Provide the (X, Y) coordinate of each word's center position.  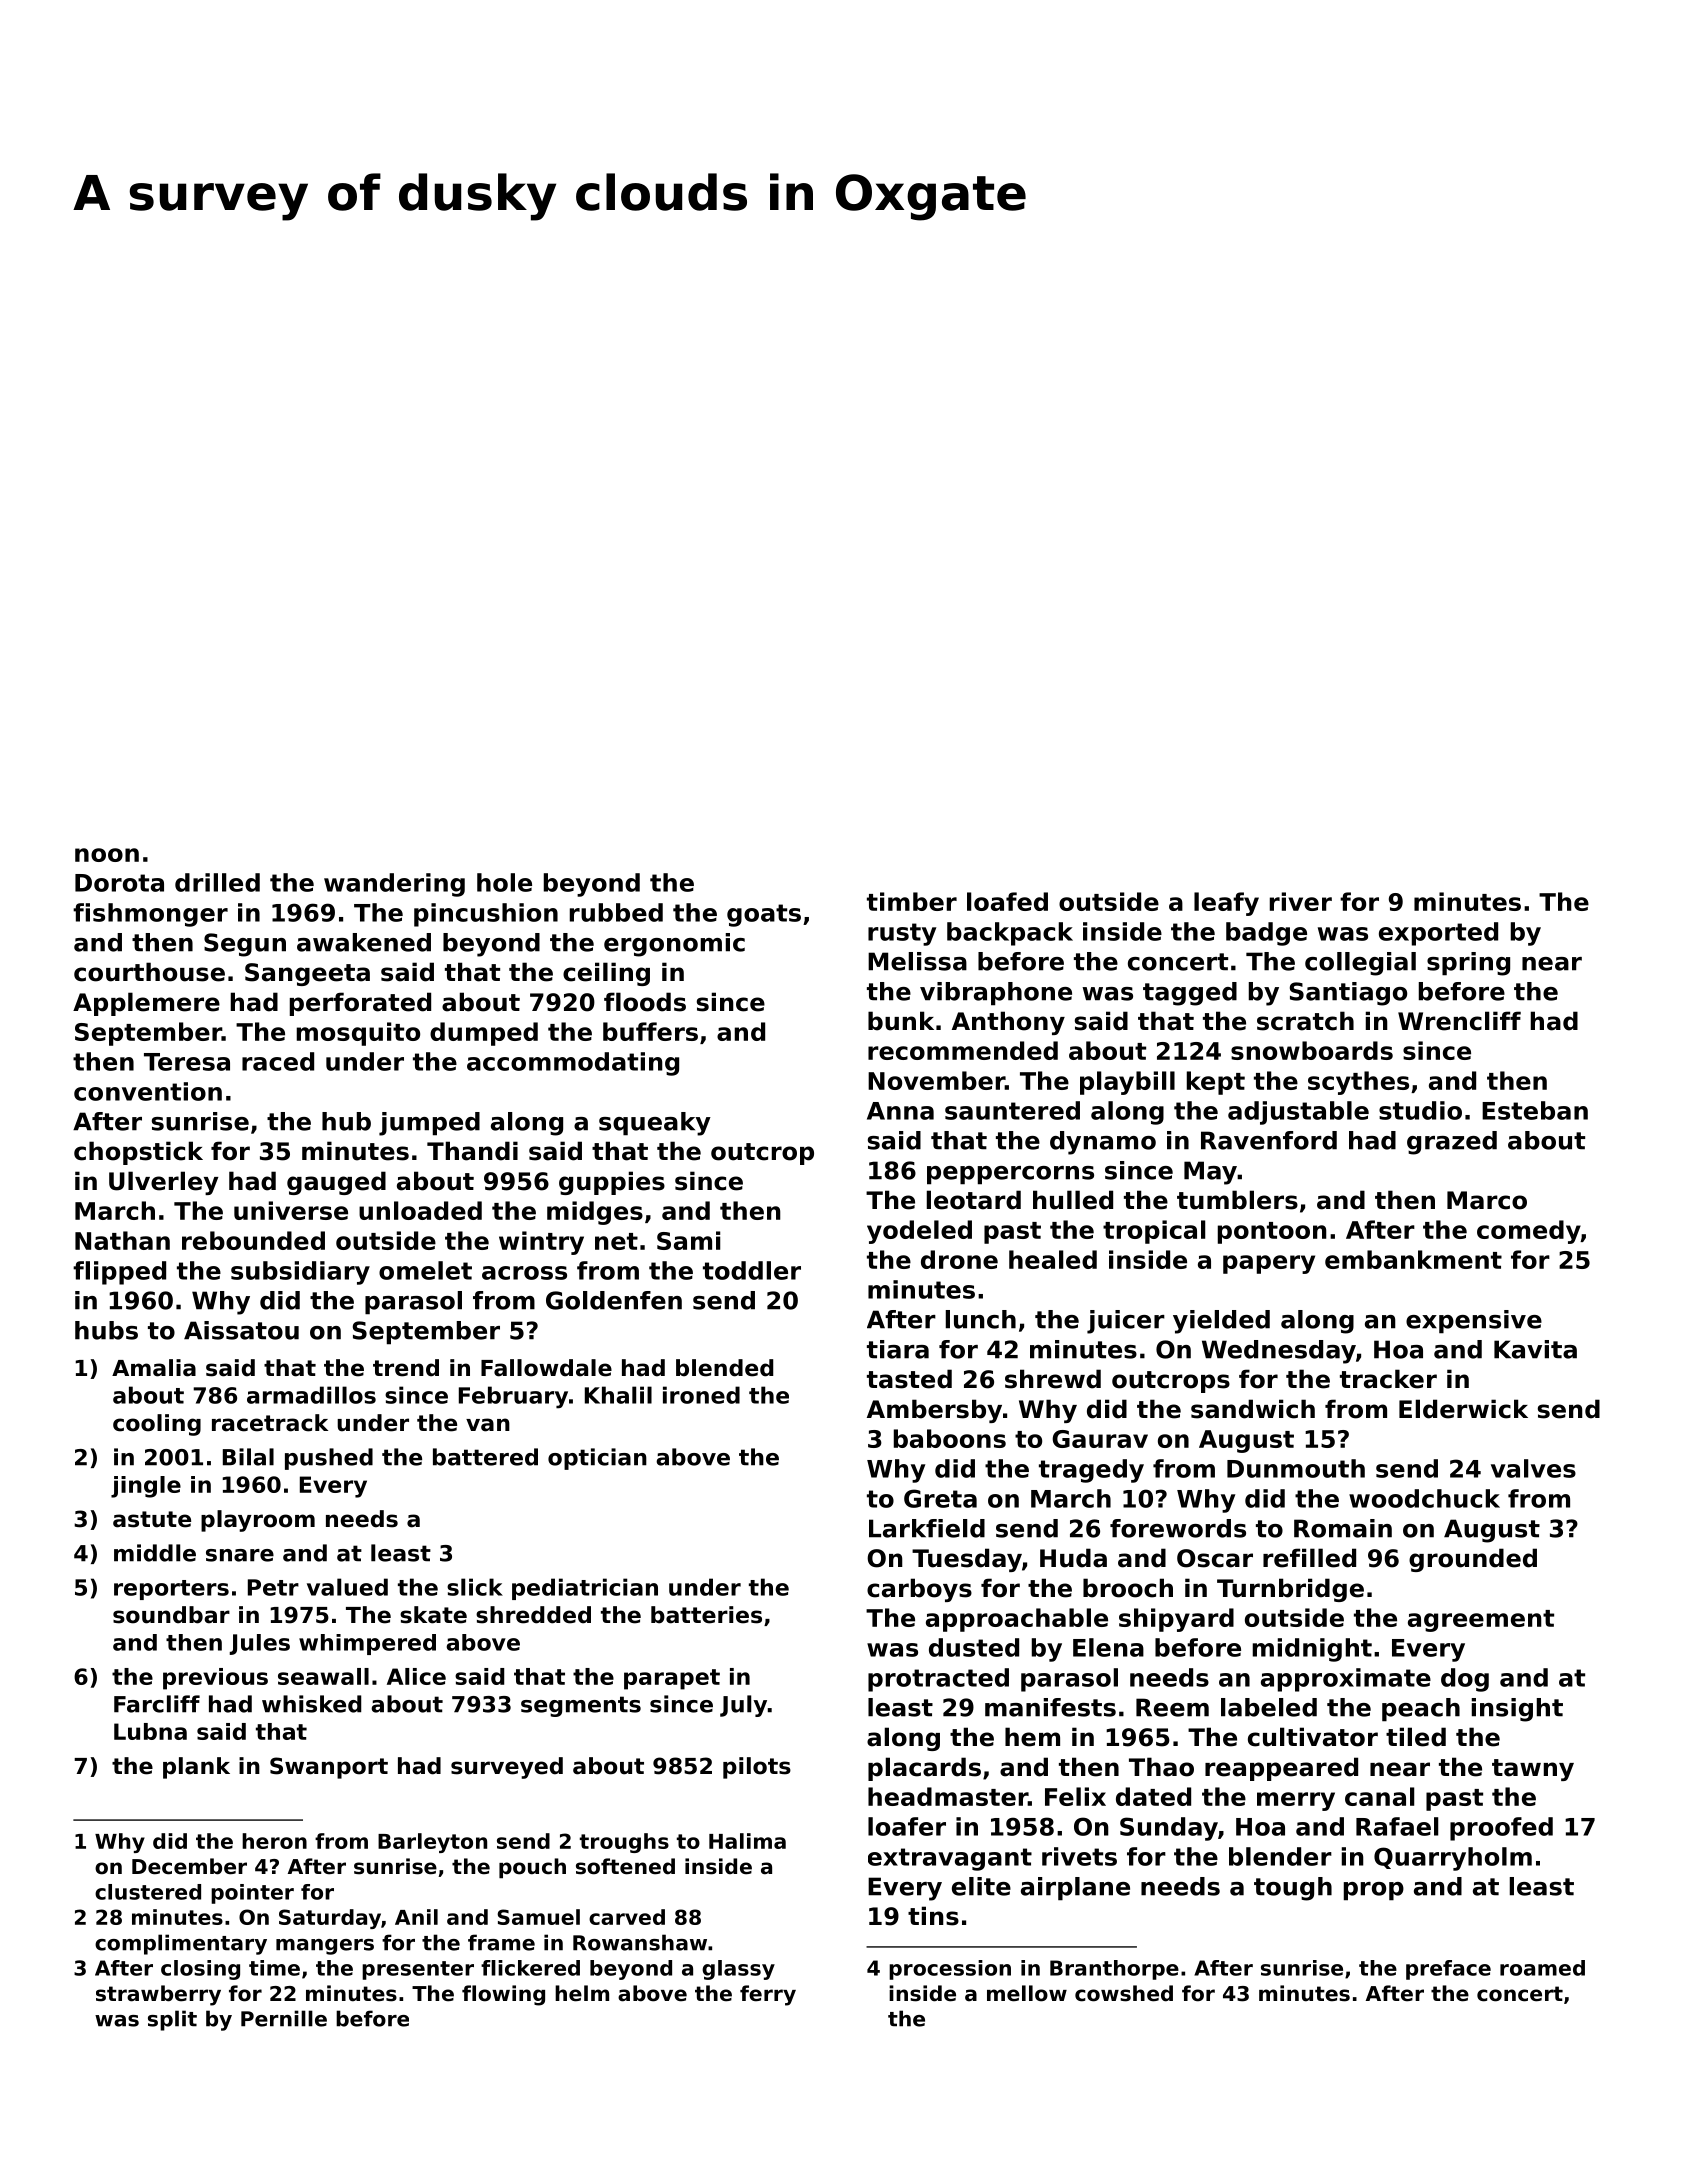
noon (107, 855)
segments (581, 1706)
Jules (259, 1644)
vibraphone (996, 994)
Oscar (1215, 1558)
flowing (503, 1995)
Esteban (1535, 1110)
